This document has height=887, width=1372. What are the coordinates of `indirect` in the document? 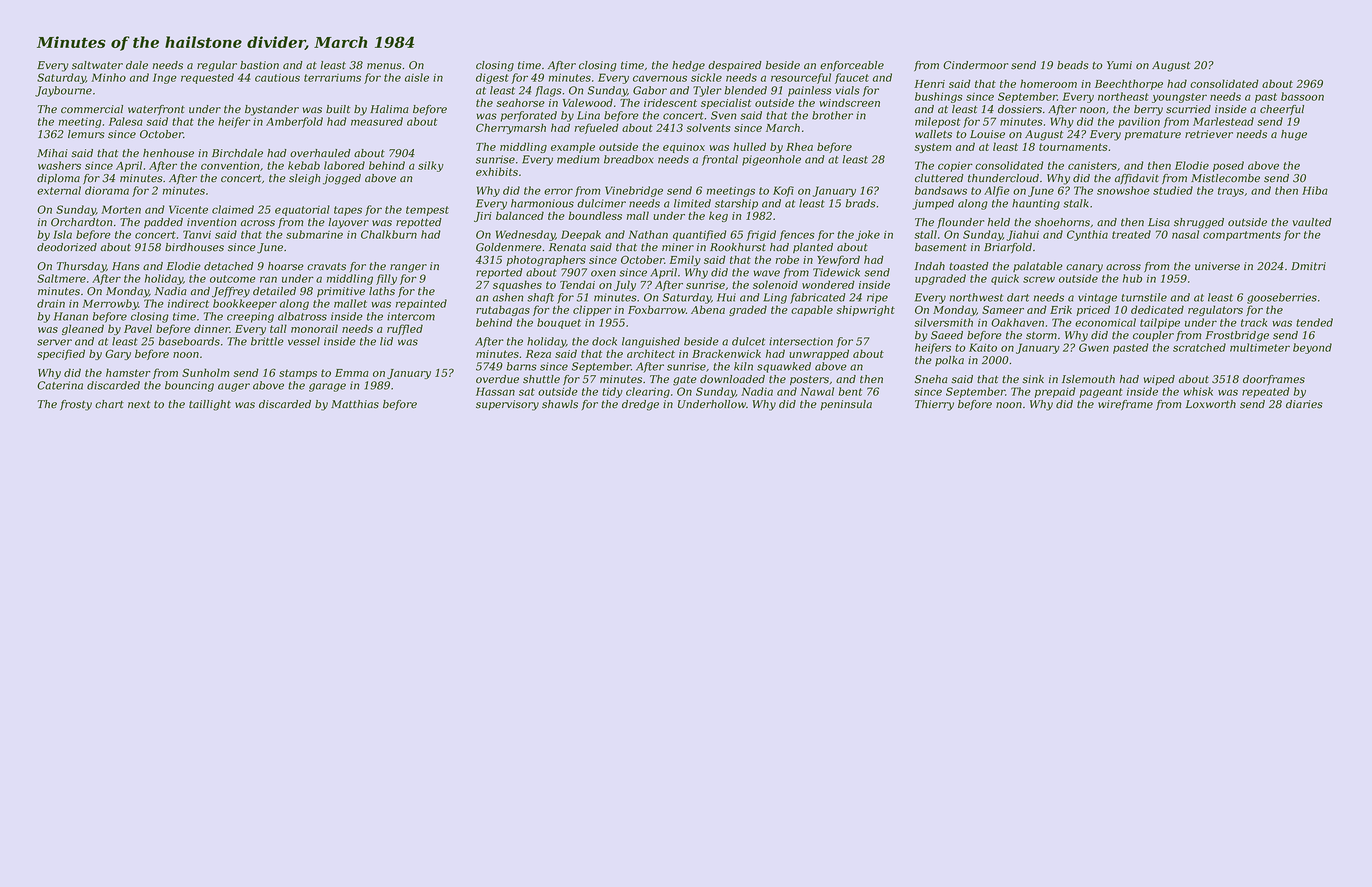 It's located at (188, 303).
